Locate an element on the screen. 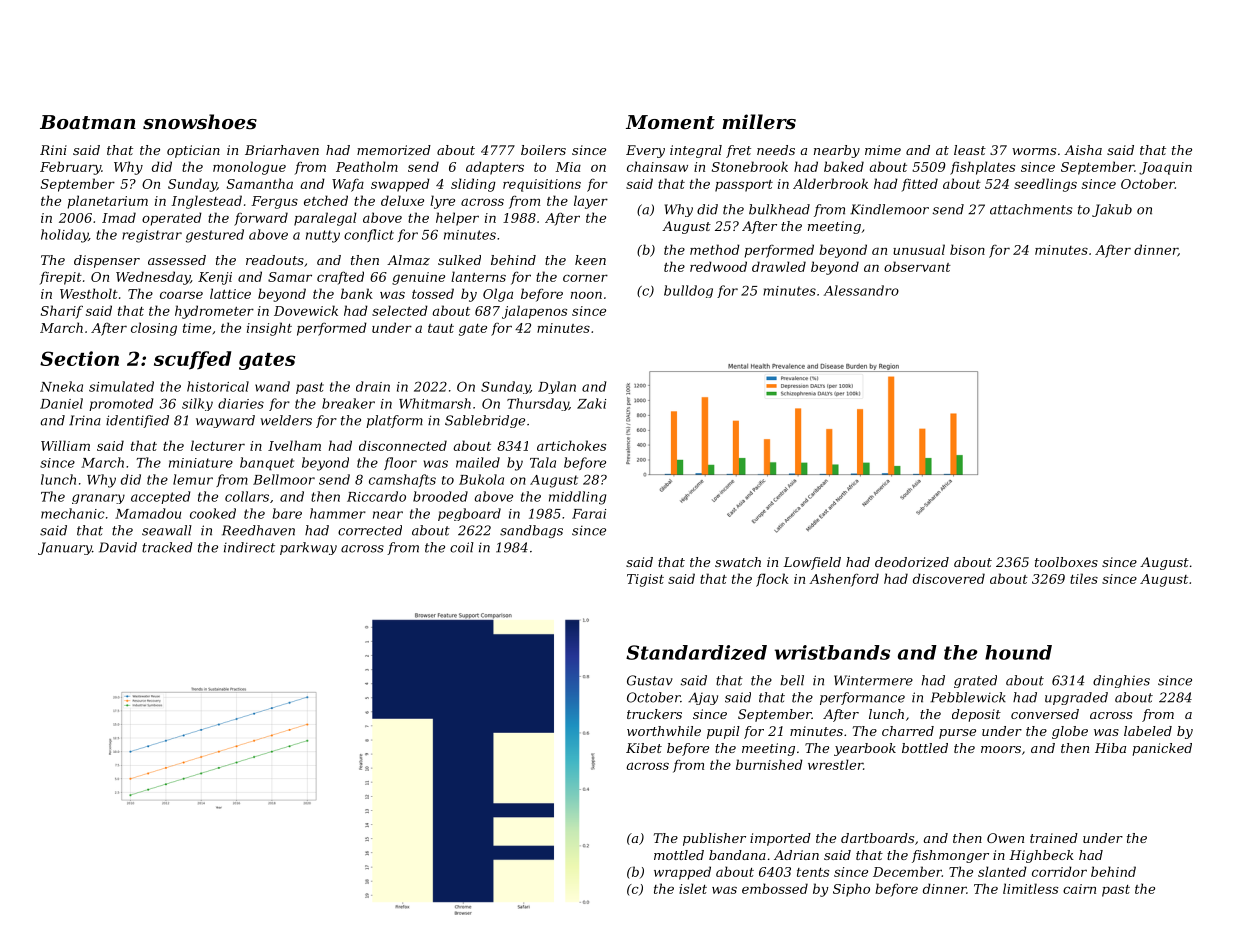 The width and height of the screenshot is (1233, 952). mottled is located at coordinates (679, 855).
